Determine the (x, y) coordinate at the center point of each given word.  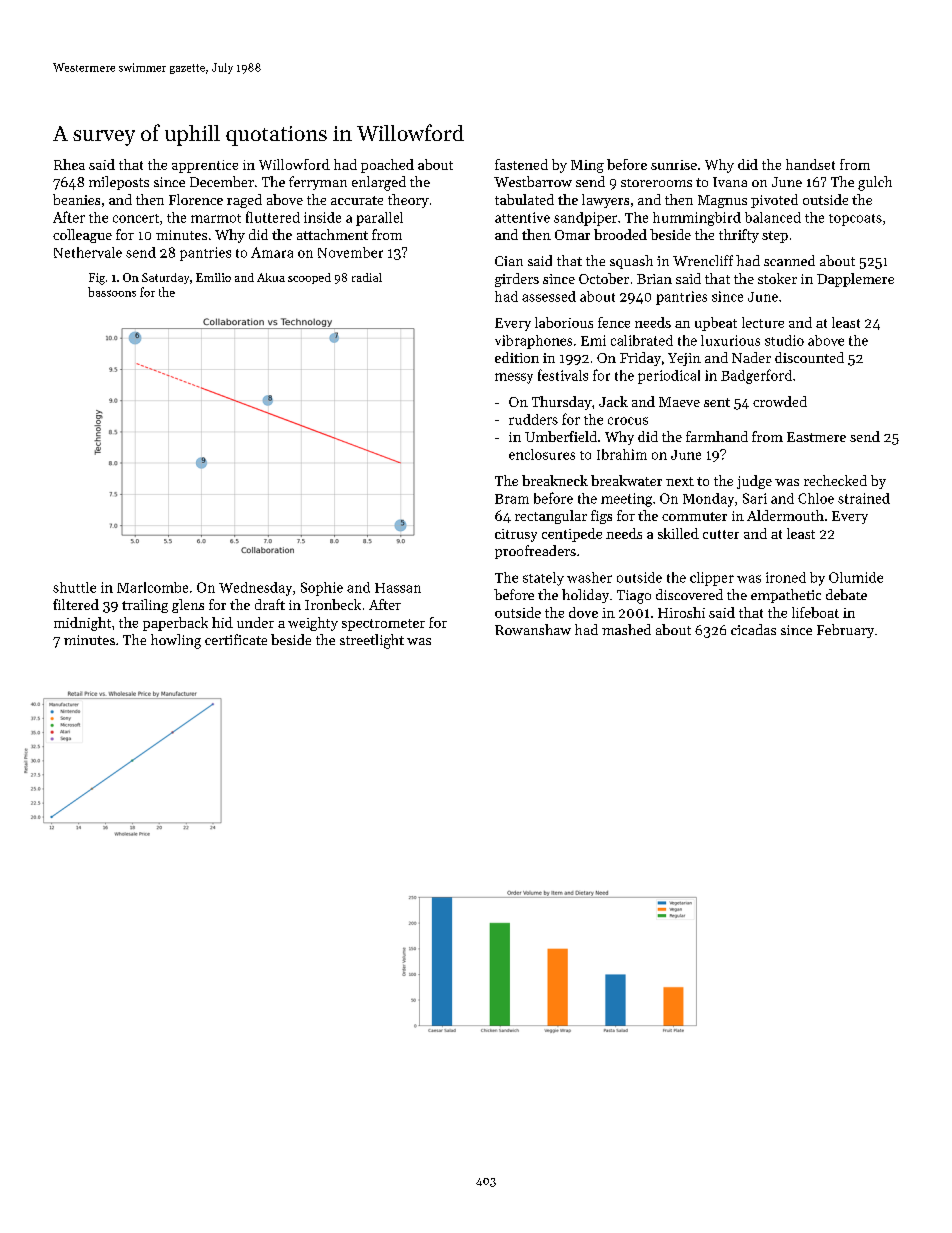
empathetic (786, 596)
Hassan (398, 588)
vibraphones (533, 342)
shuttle (74, 587)
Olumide (856, 577)
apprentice (205, 166)
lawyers (605, 201)
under (255, 622)
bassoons (112, 292)
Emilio (213, 277)
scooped (309, 278)
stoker (777, 278)
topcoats (855, 220)
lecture (763, 322)
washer (589, 577)
